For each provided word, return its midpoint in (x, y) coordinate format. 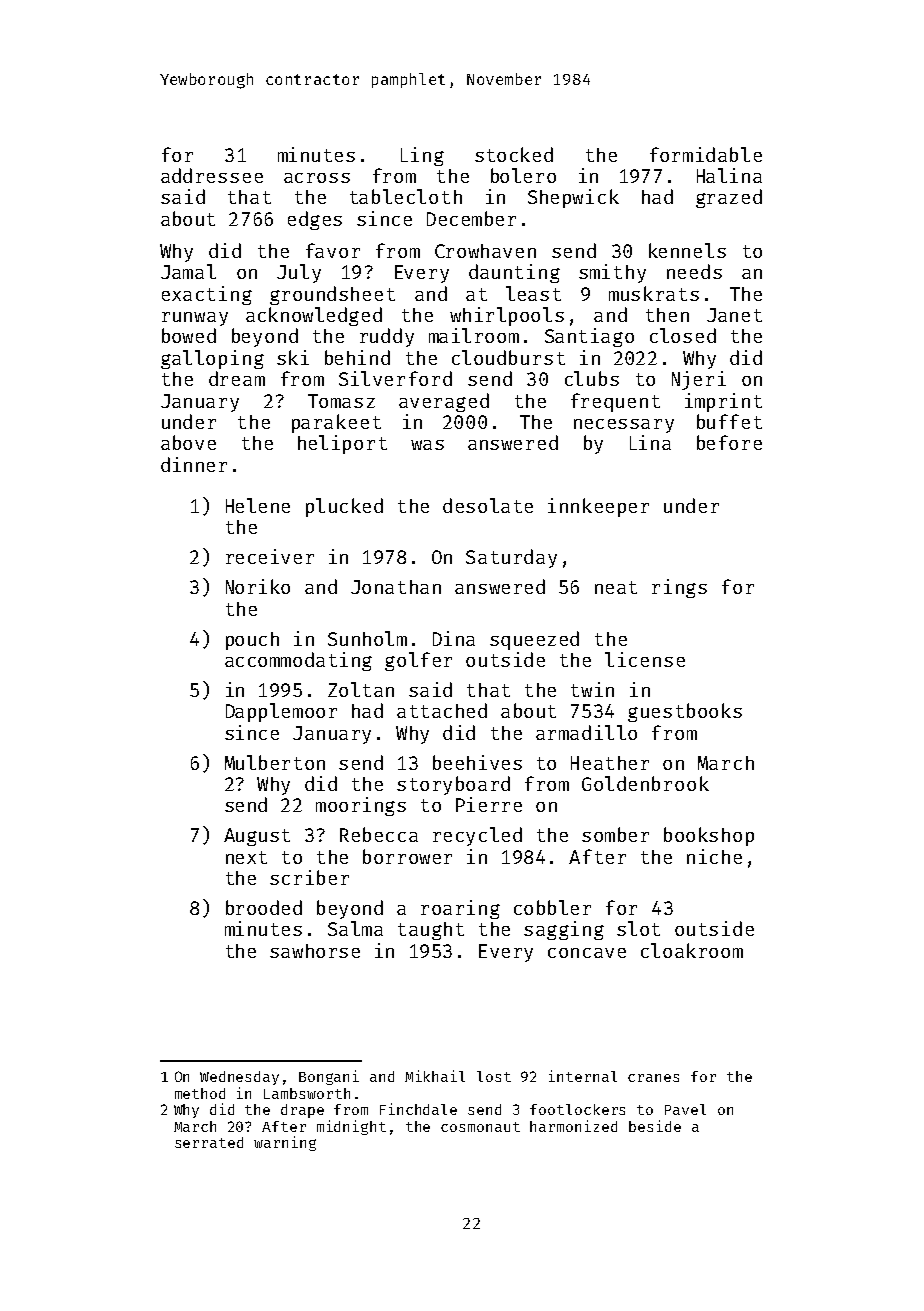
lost (494, 1076)
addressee (212, 175)
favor (333, 250)
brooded (264, 907)
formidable (706, 154)
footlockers (577, 1109)
